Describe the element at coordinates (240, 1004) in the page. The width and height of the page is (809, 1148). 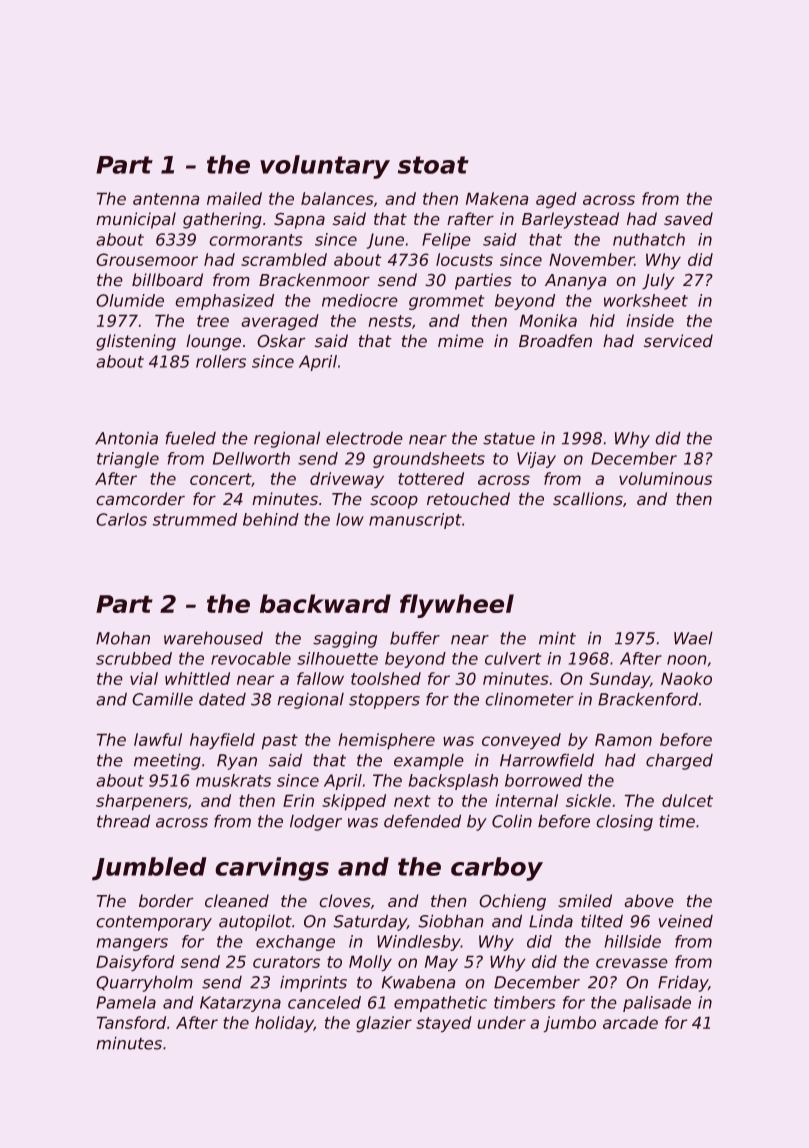
I see `Katarzyna` at that location.
